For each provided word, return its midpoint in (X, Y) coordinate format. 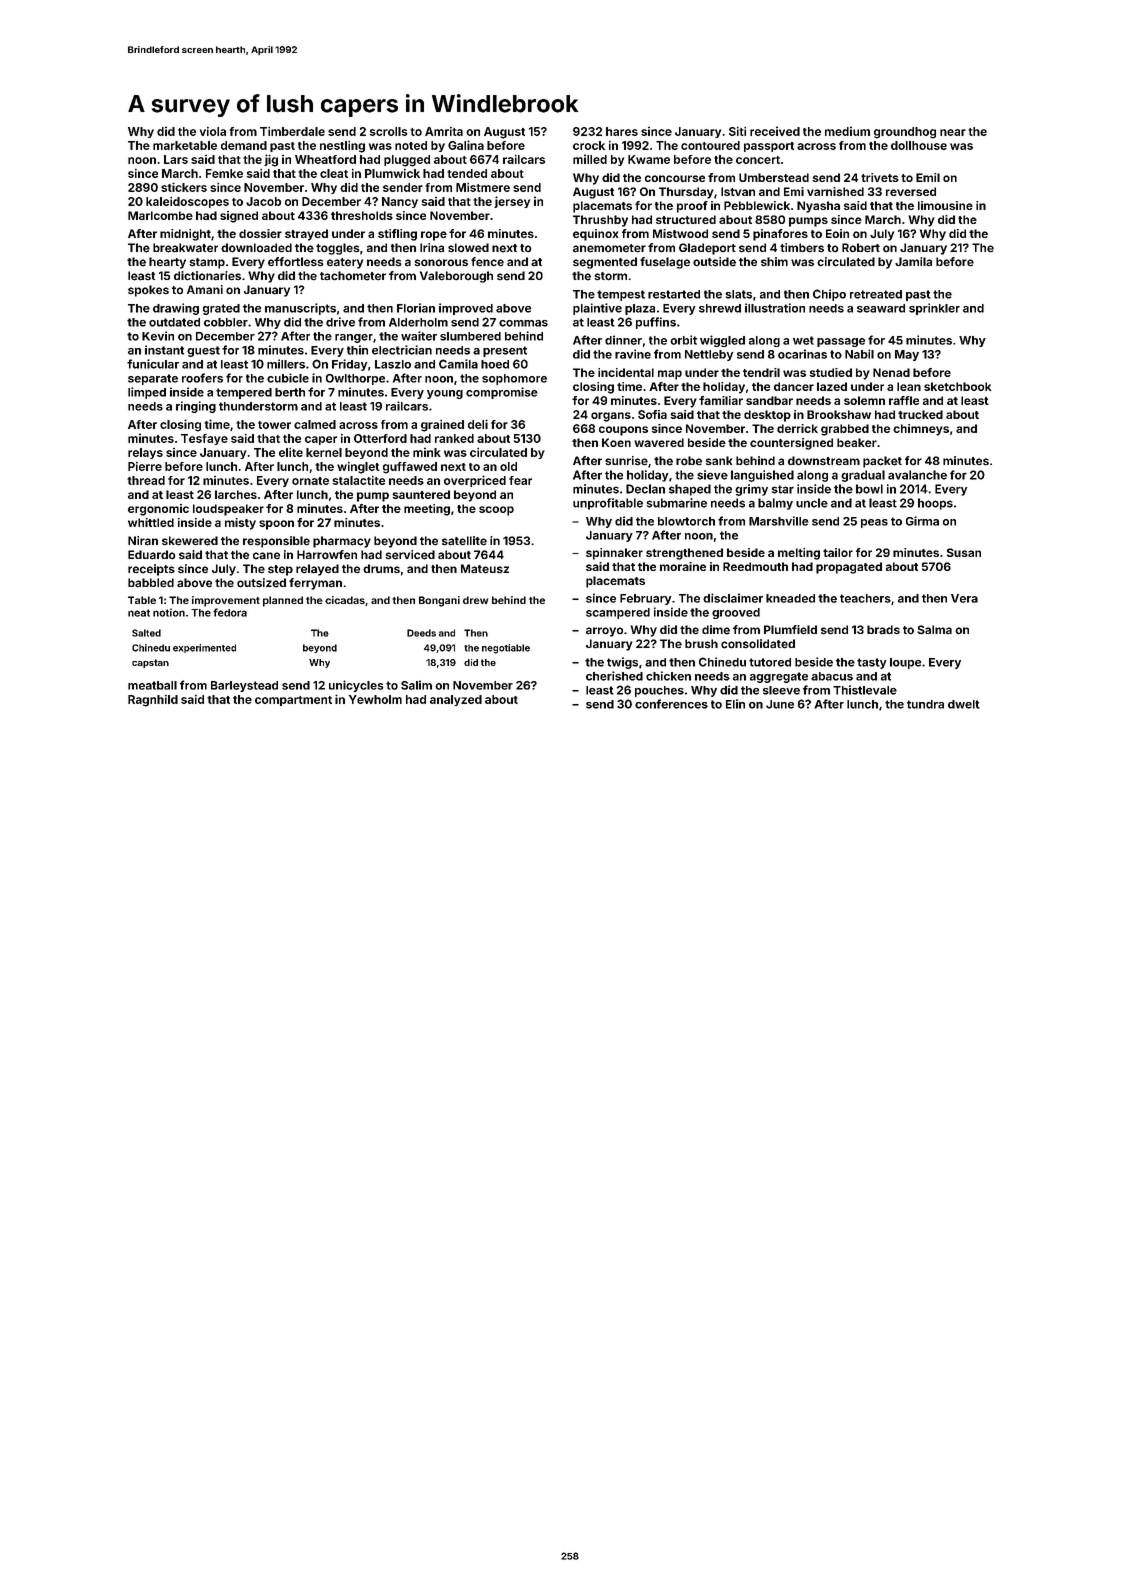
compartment (293, 701)
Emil (928, 177)
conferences (671, 704)
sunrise (626, 461)
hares (622, 131)
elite (291, 452)
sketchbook (957, 386)
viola (213, 131)
